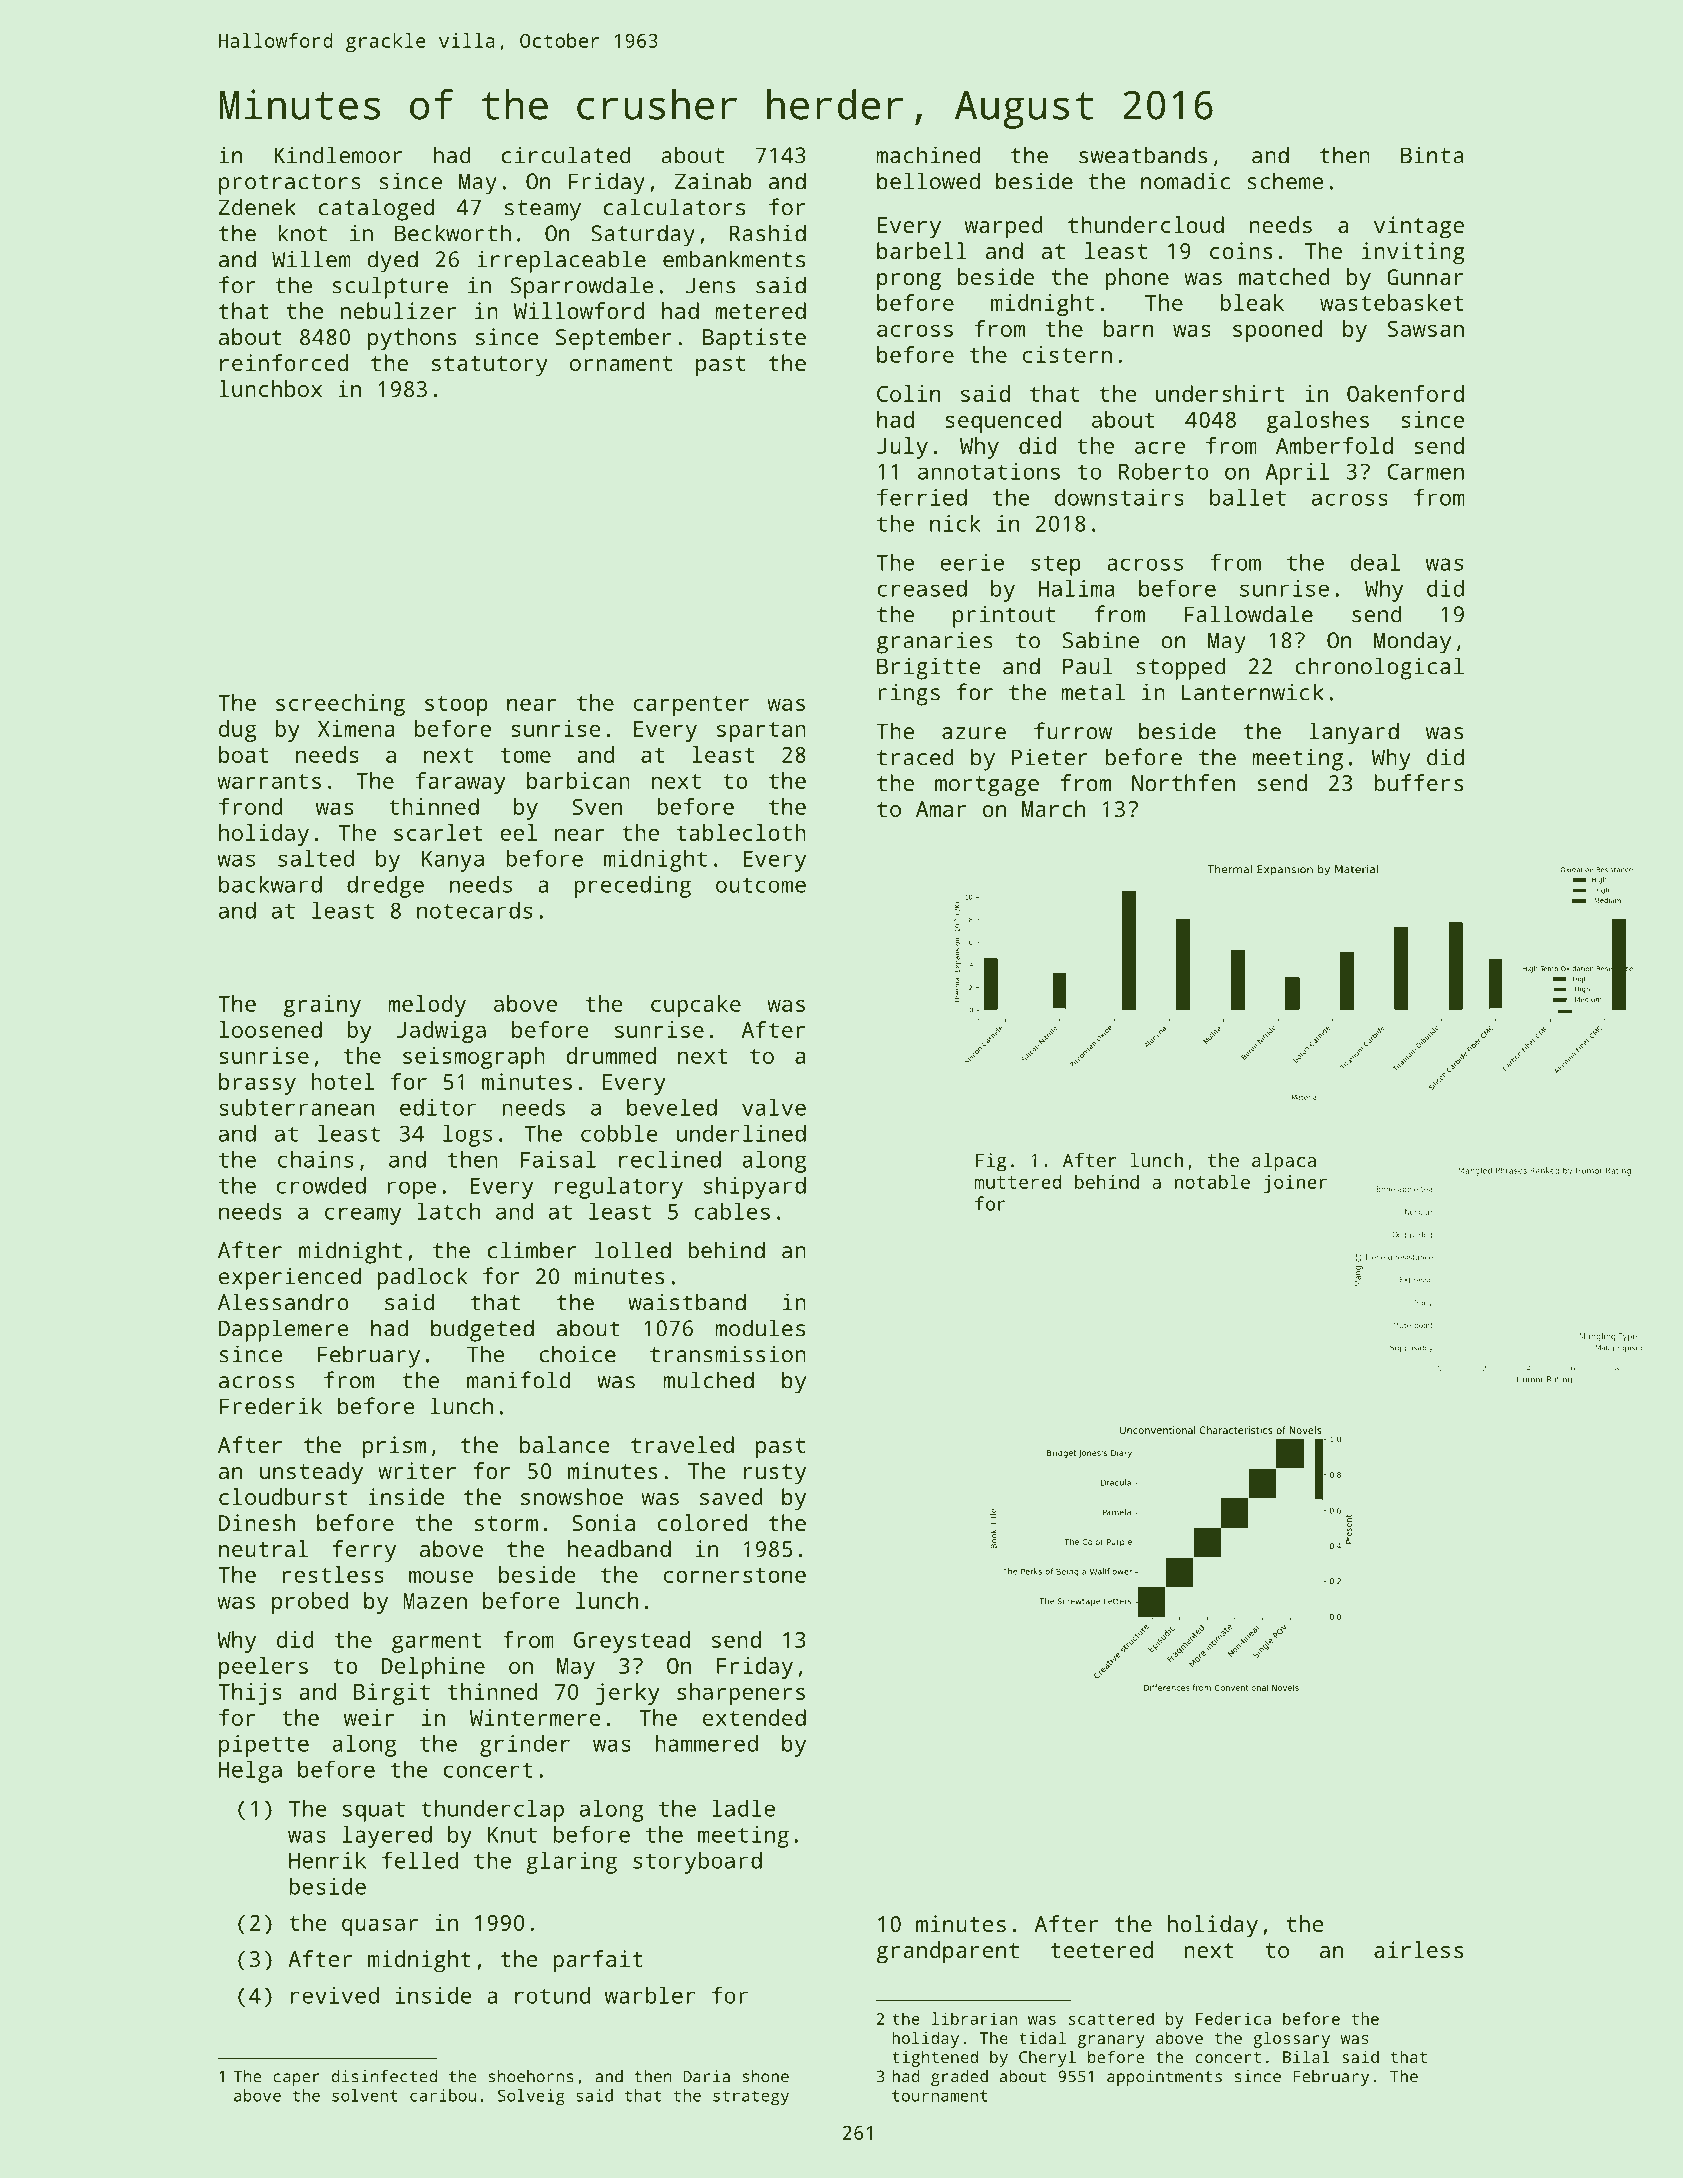 Image resolution: width=1683 pixels, height=2178 pixels. Describe the element at coordinates (250, 806) in the screenshot. I see `frond` at that location.
